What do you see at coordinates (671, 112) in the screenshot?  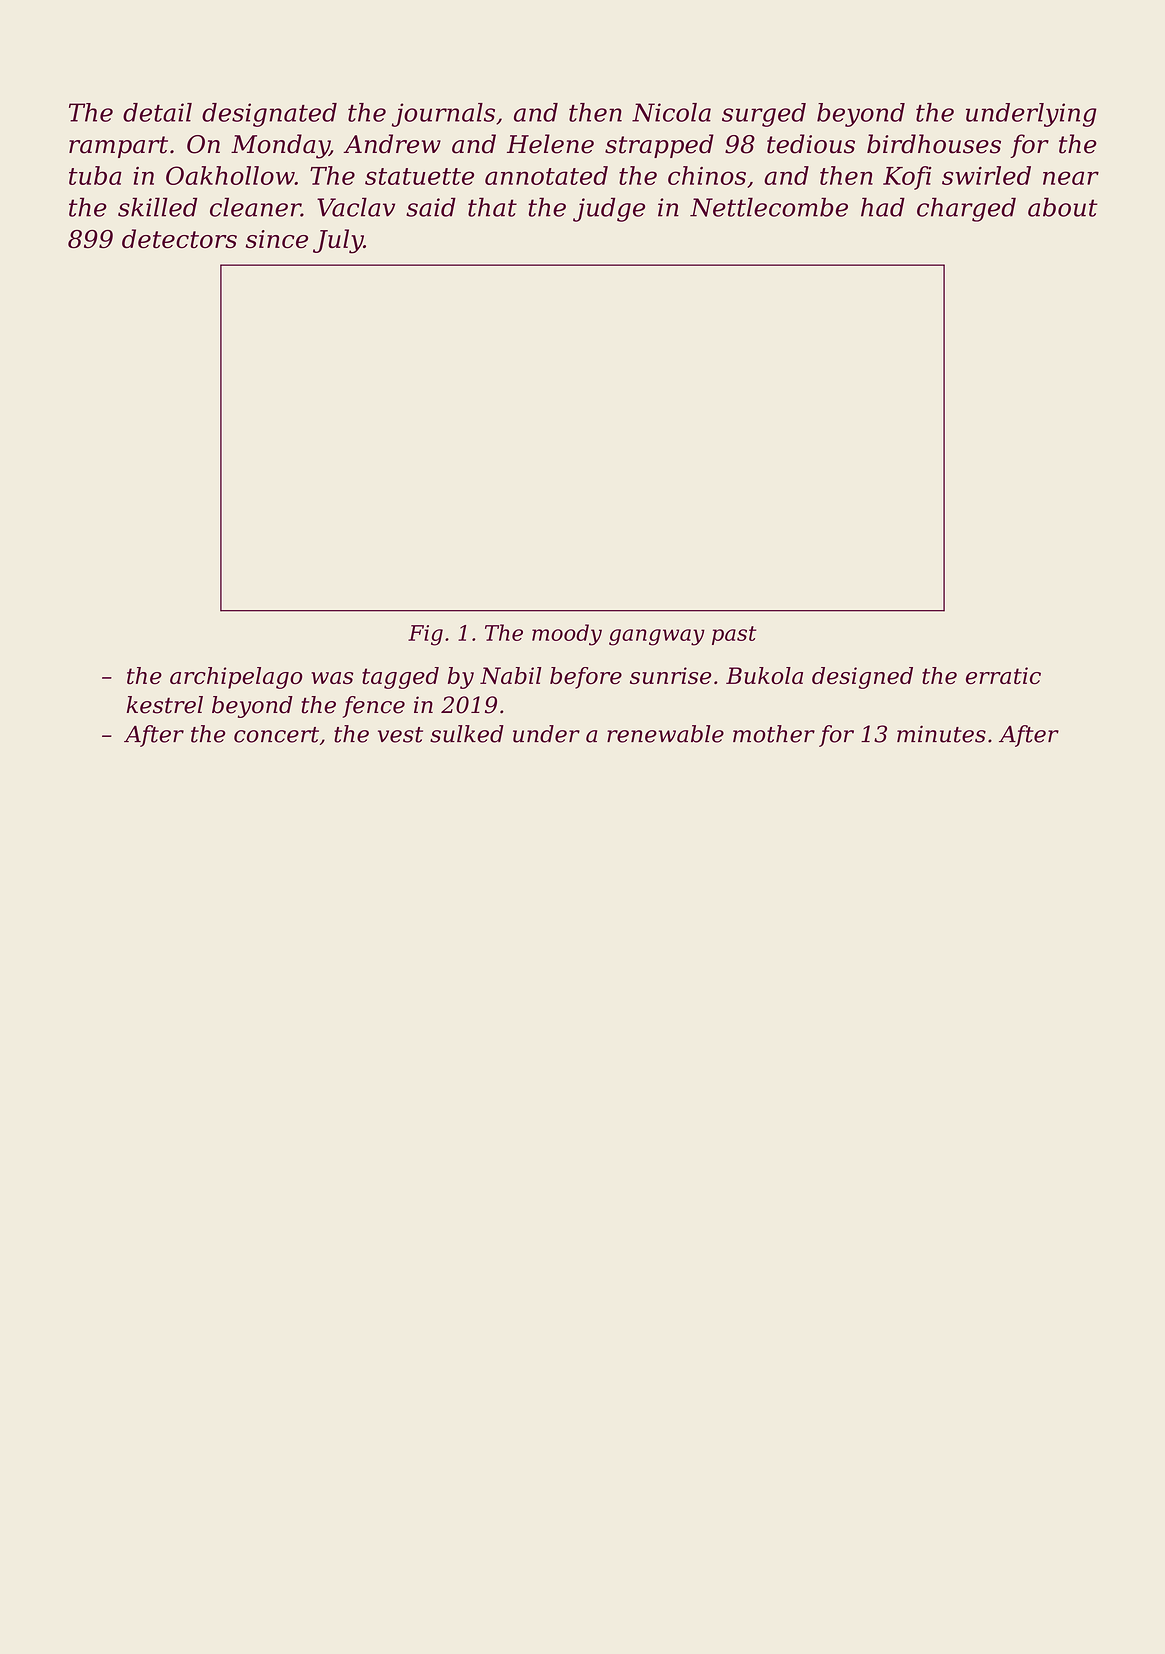 I see `Nicola` at bounding box center [671, 112].
